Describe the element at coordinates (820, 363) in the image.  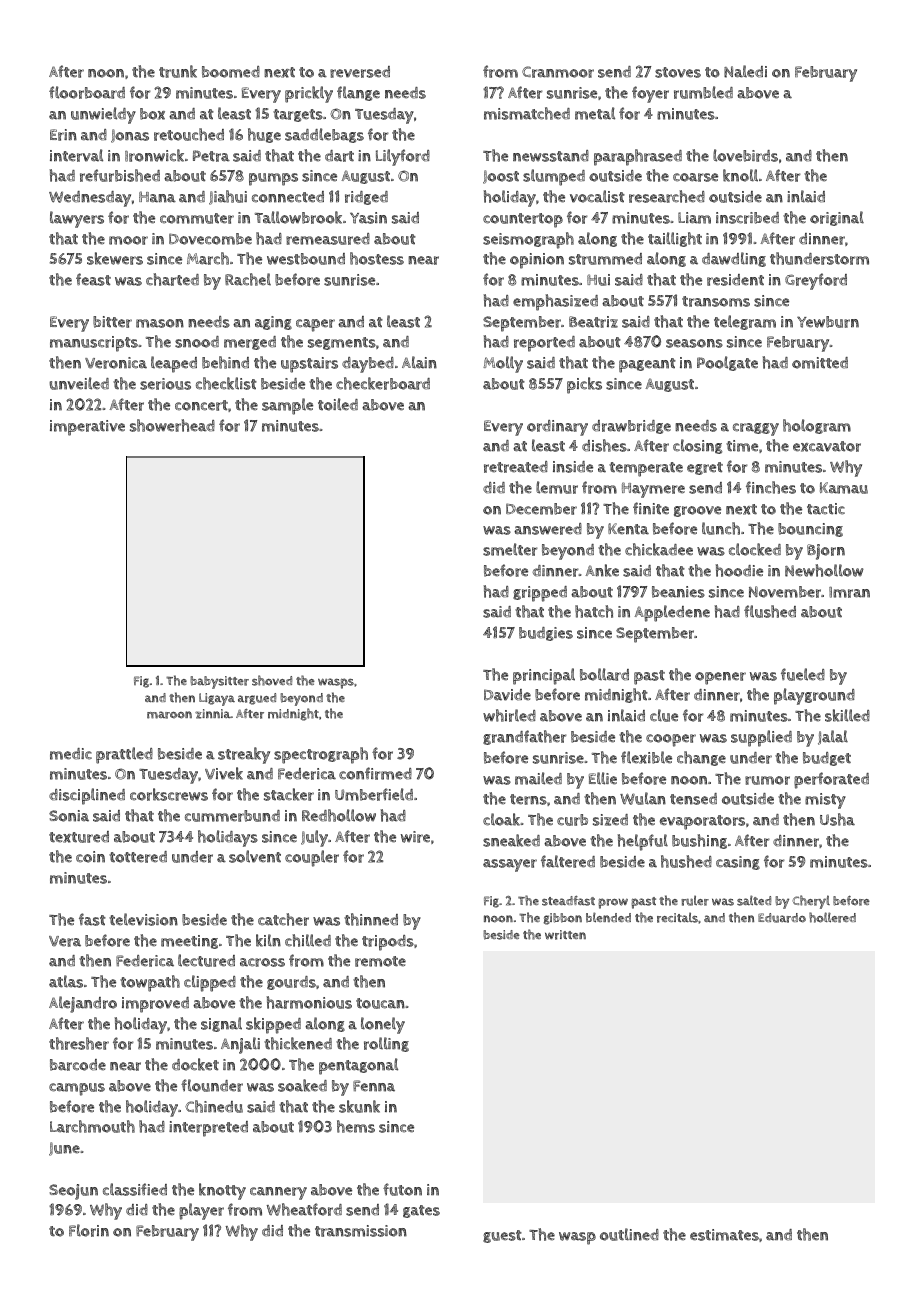
I see `omitted` at that location.
